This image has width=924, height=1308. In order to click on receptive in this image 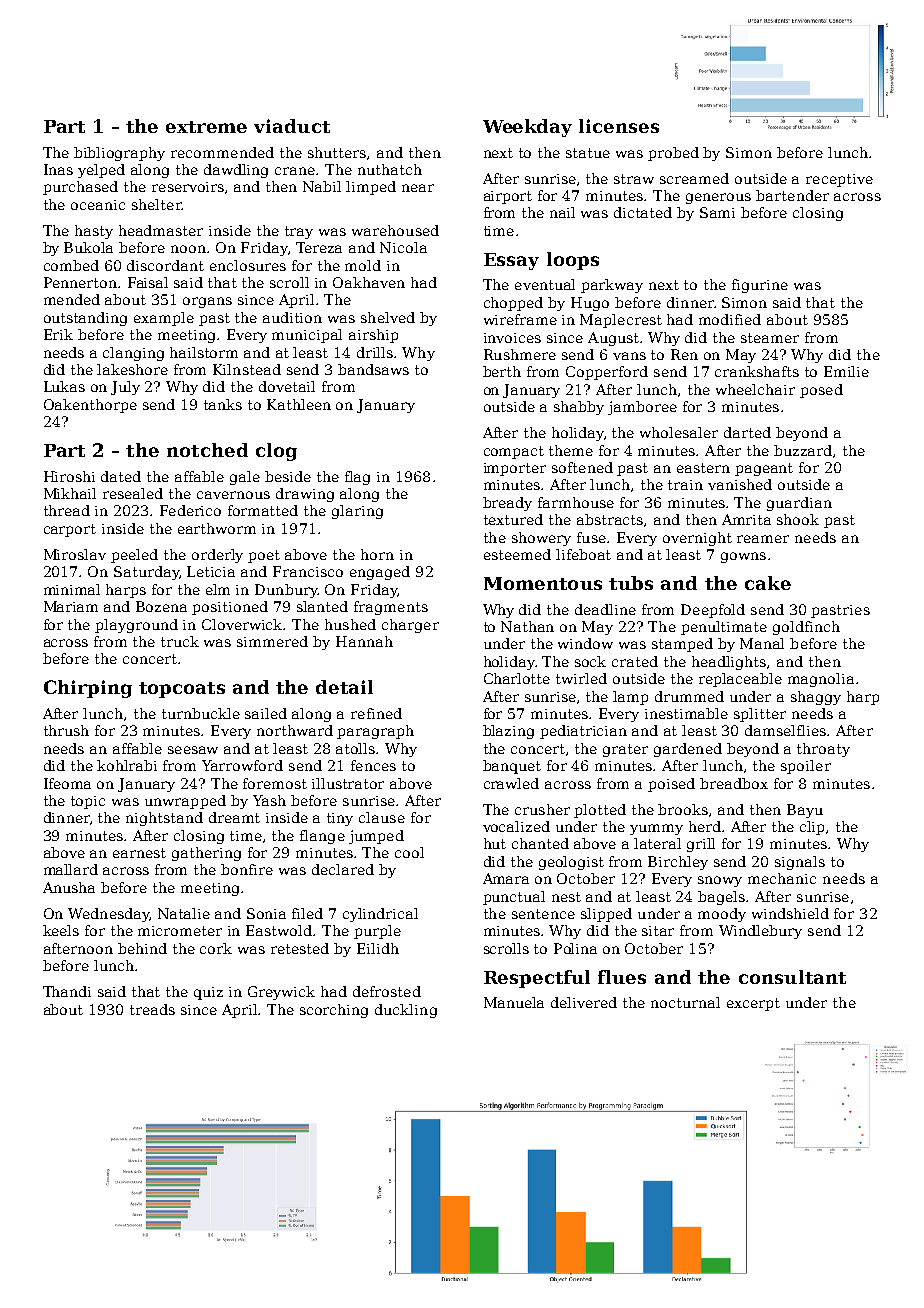, I will do `click(839, 180)`.
